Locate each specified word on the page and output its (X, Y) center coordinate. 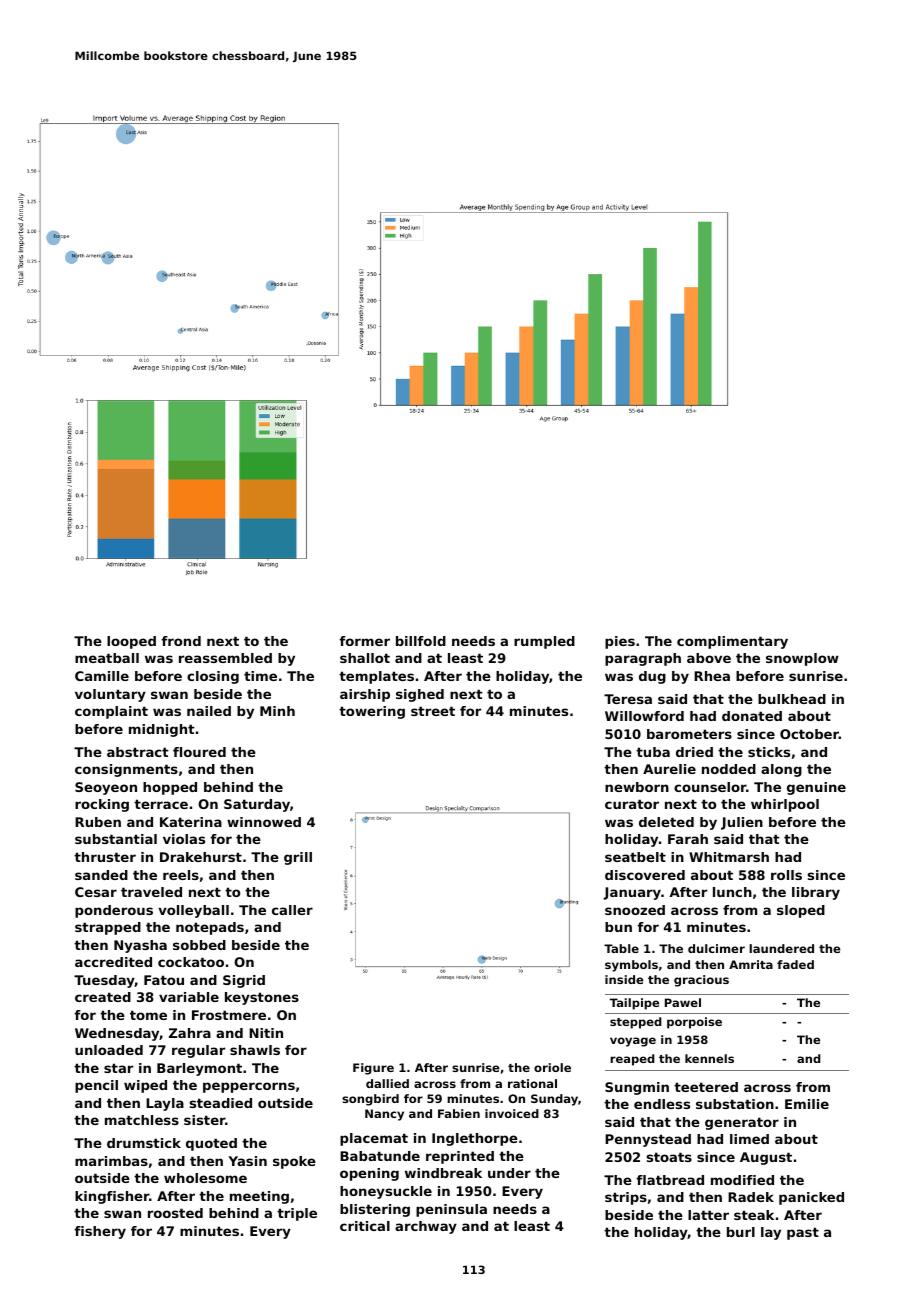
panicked (811, 1198)
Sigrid (244, 981)
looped (131, 642)
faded (795, 964)
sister (204, 1120)
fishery (100, 1232)
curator (632, 804)
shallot (365, 658)
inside (624, 979)
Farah (688, 839)
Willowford (644, 716)
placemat (374, 1139)
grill (298, 858)
